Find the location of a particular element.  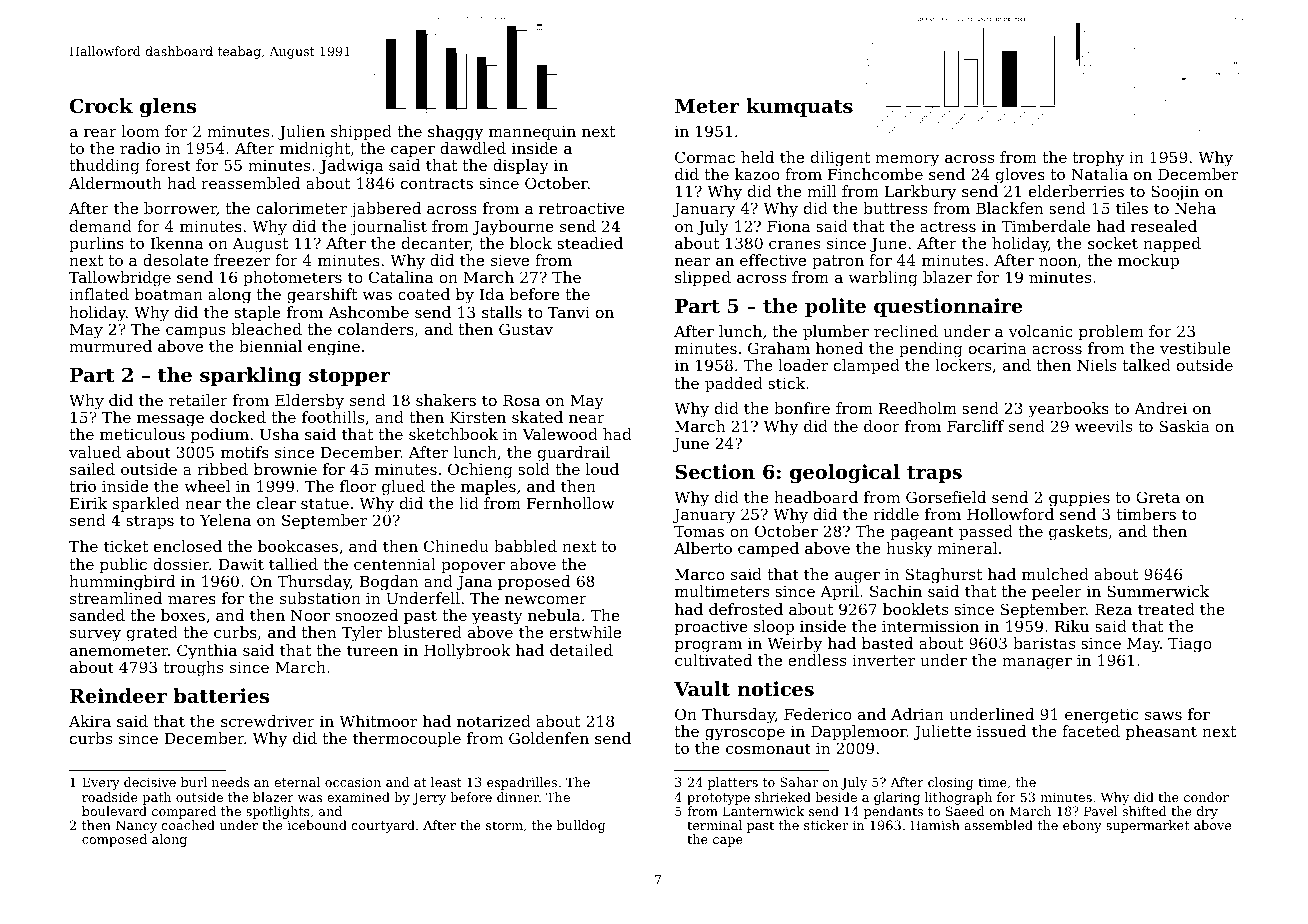

dinner is located at coordinates (518, 797).
